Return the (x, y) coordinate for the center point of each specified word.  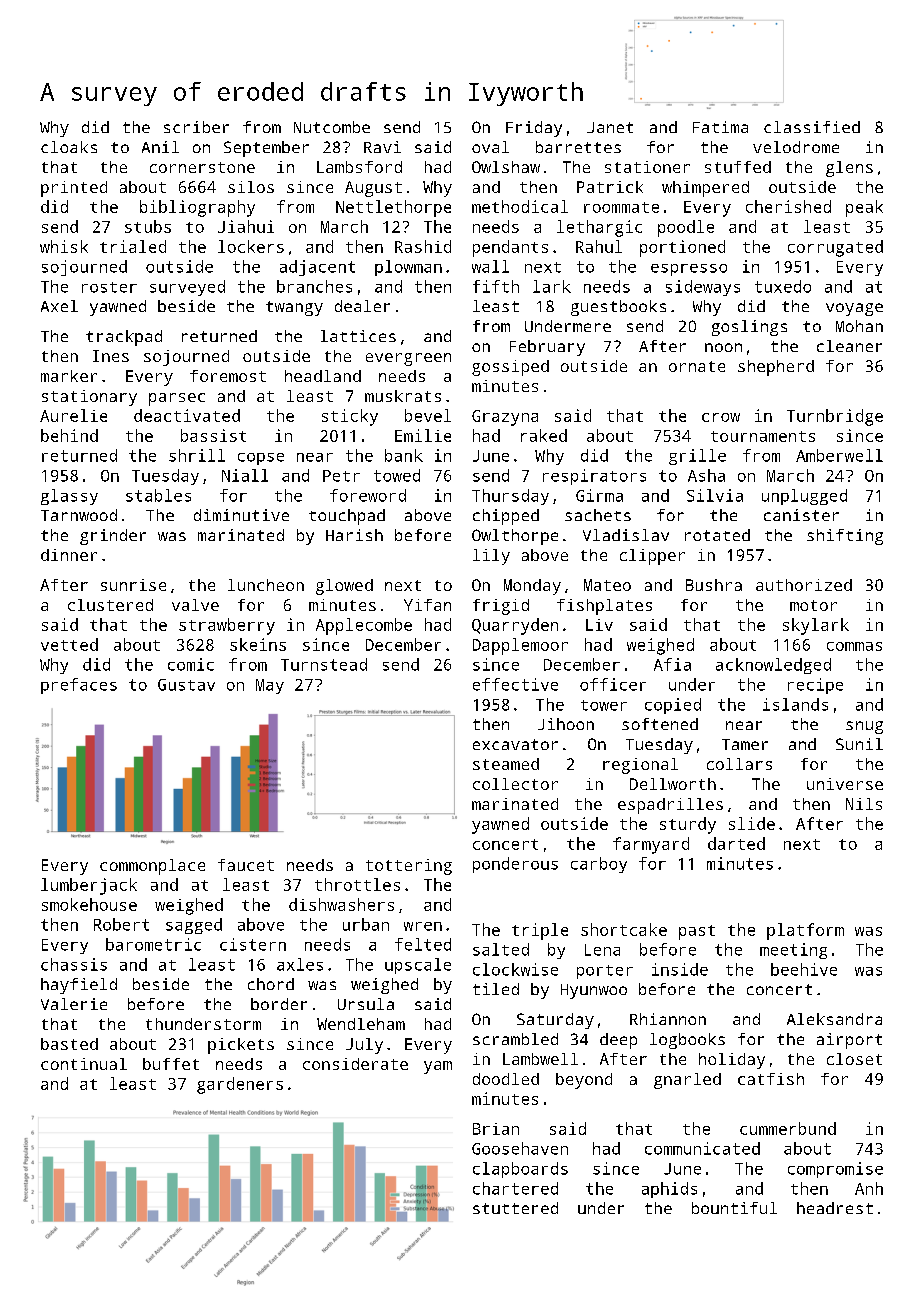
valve (195, 605)
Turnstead (324, 664)
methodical (520, 206)
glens (849, 169)
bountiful (734, 1208)
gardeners (240, 1085)
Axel (59, 306)
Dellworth (673, 784)
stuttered (515, 1208)
